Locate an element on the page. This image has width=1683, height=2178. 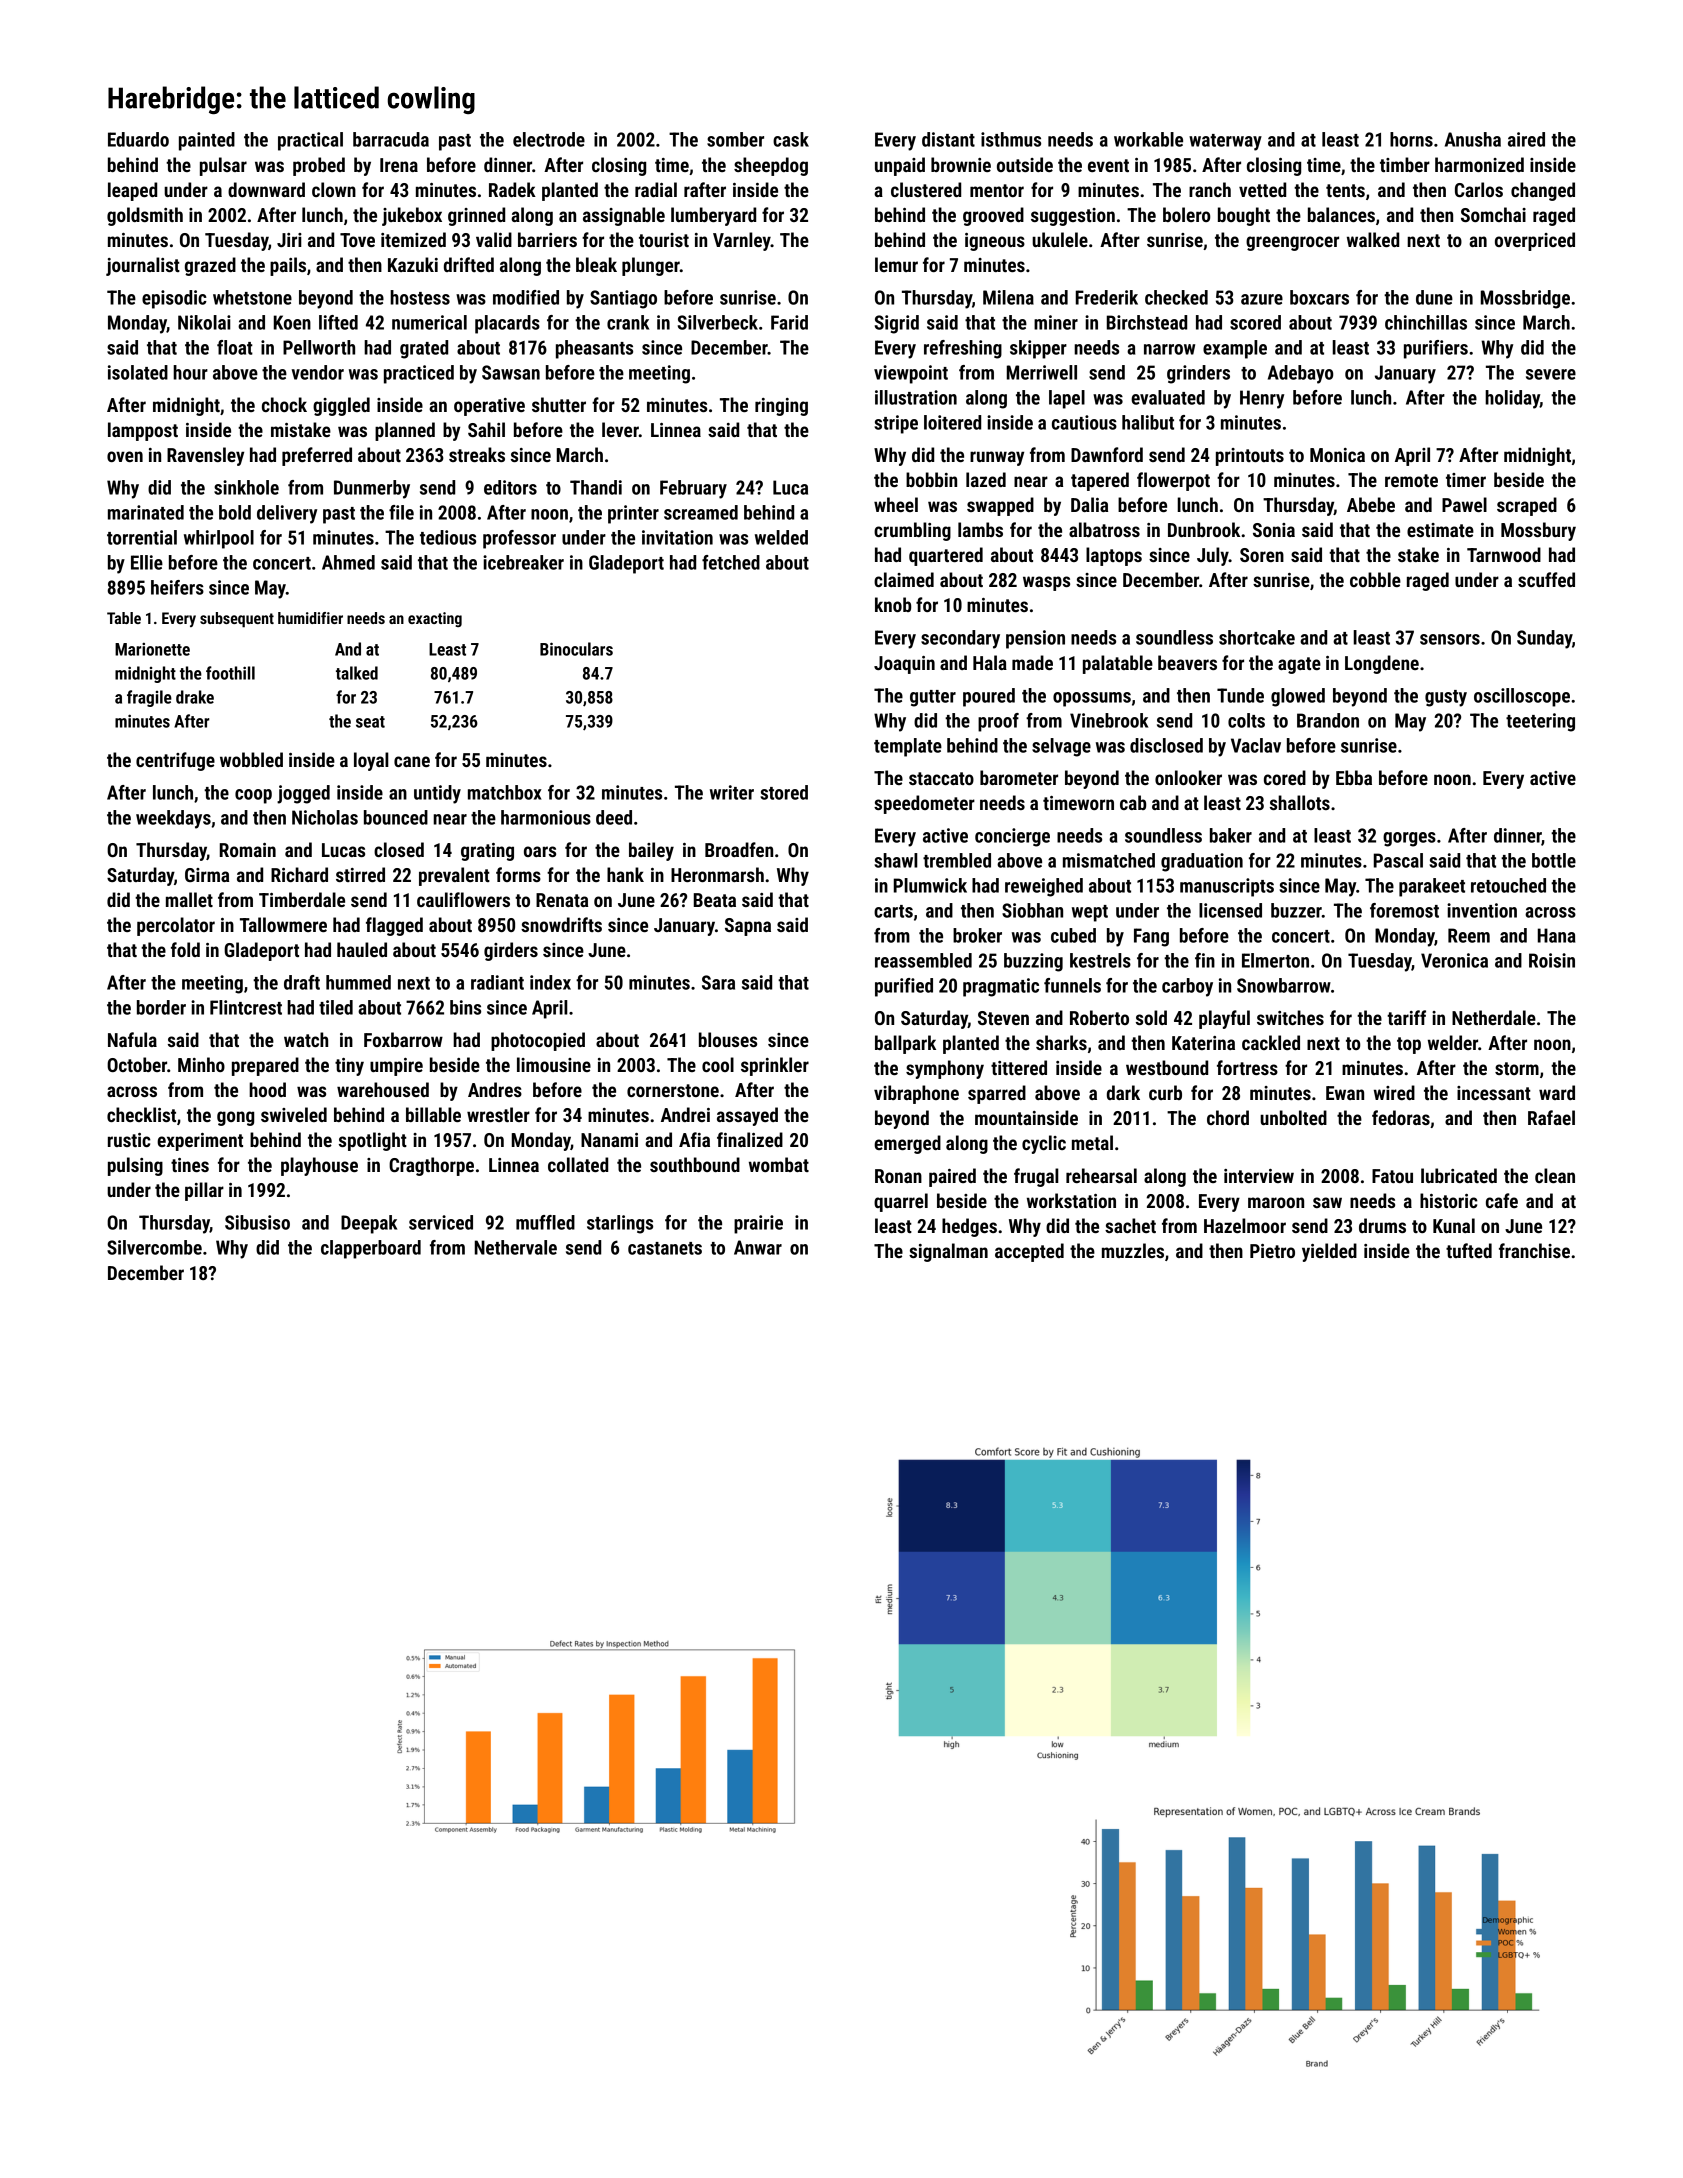
somber is located at coordinates (735, 139).
